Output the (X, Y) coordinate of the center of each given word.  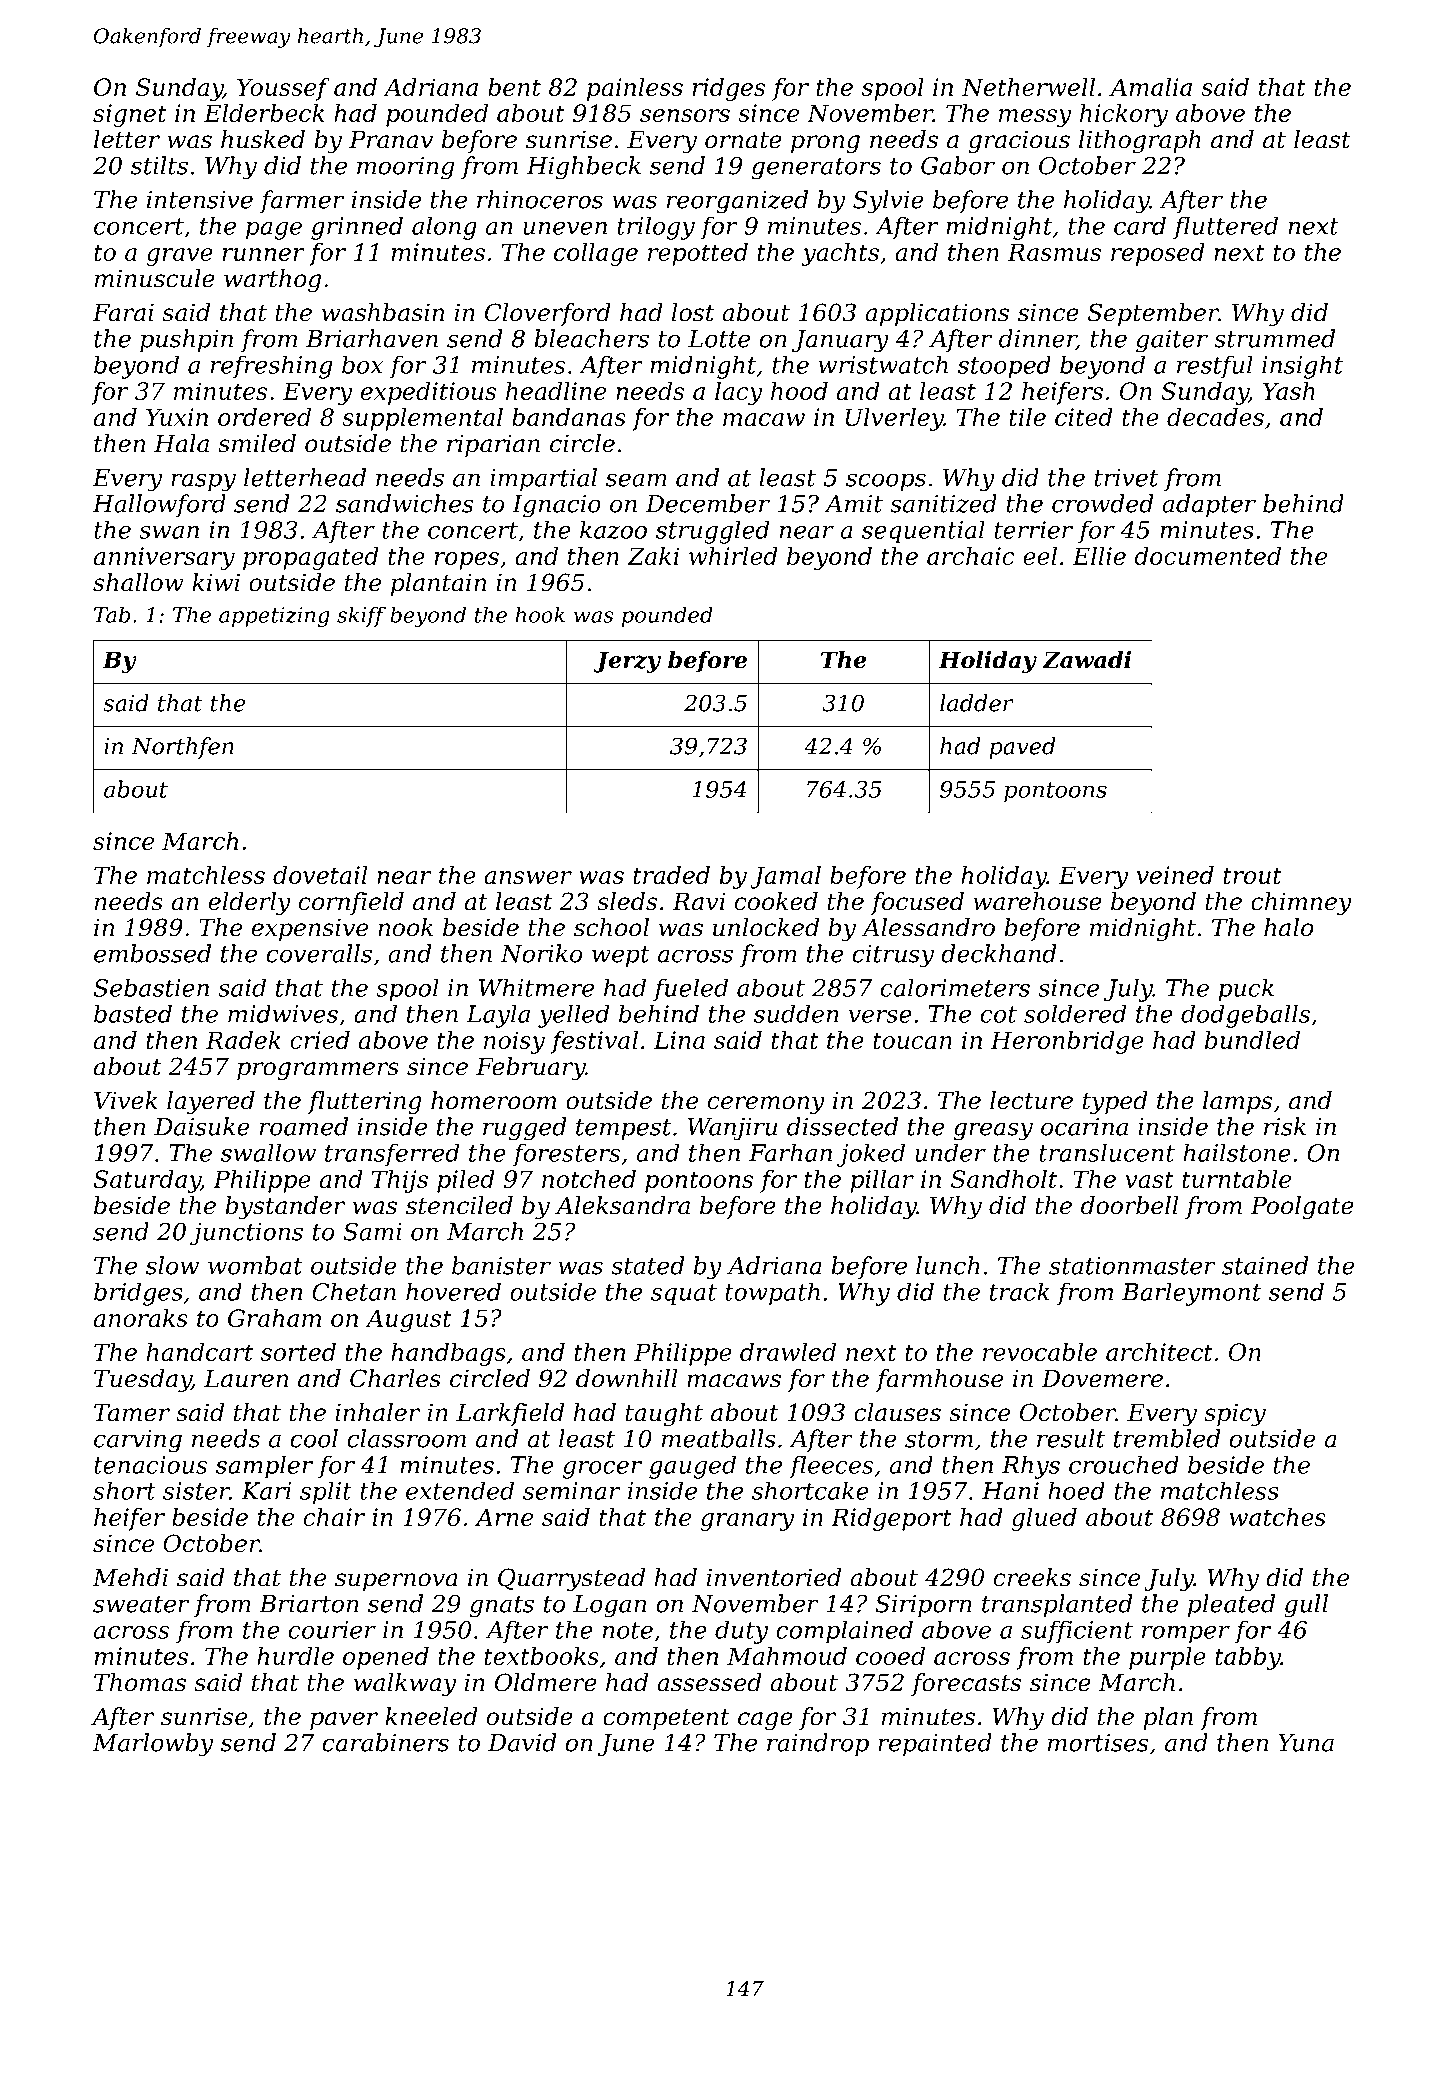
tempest (623, 1129)
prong (825, 144)
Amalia (1150, 87)
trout (1252, 875)
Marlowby (153, 1745)
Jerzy (627, 662)
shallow (138, 582)
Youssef (283, 89)
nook (405, 927)
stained (1265, 1265)
